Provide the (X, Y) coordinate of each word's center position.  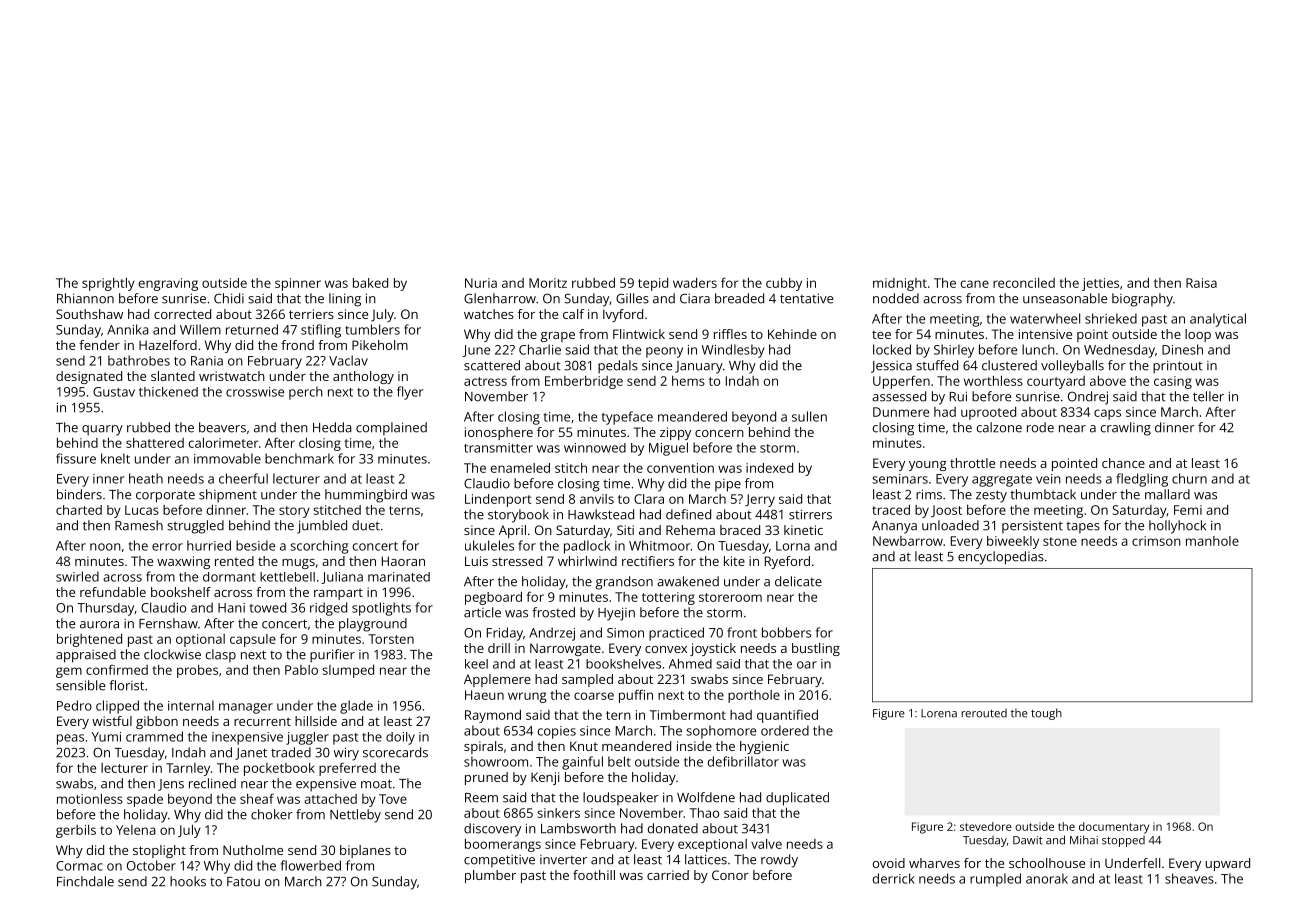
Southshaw (89, 314)
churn (1189, 478)
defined (688, 514)
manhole (1212, 541)
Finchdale (85, 881)
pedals (618, 367)
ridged (328, 609)
